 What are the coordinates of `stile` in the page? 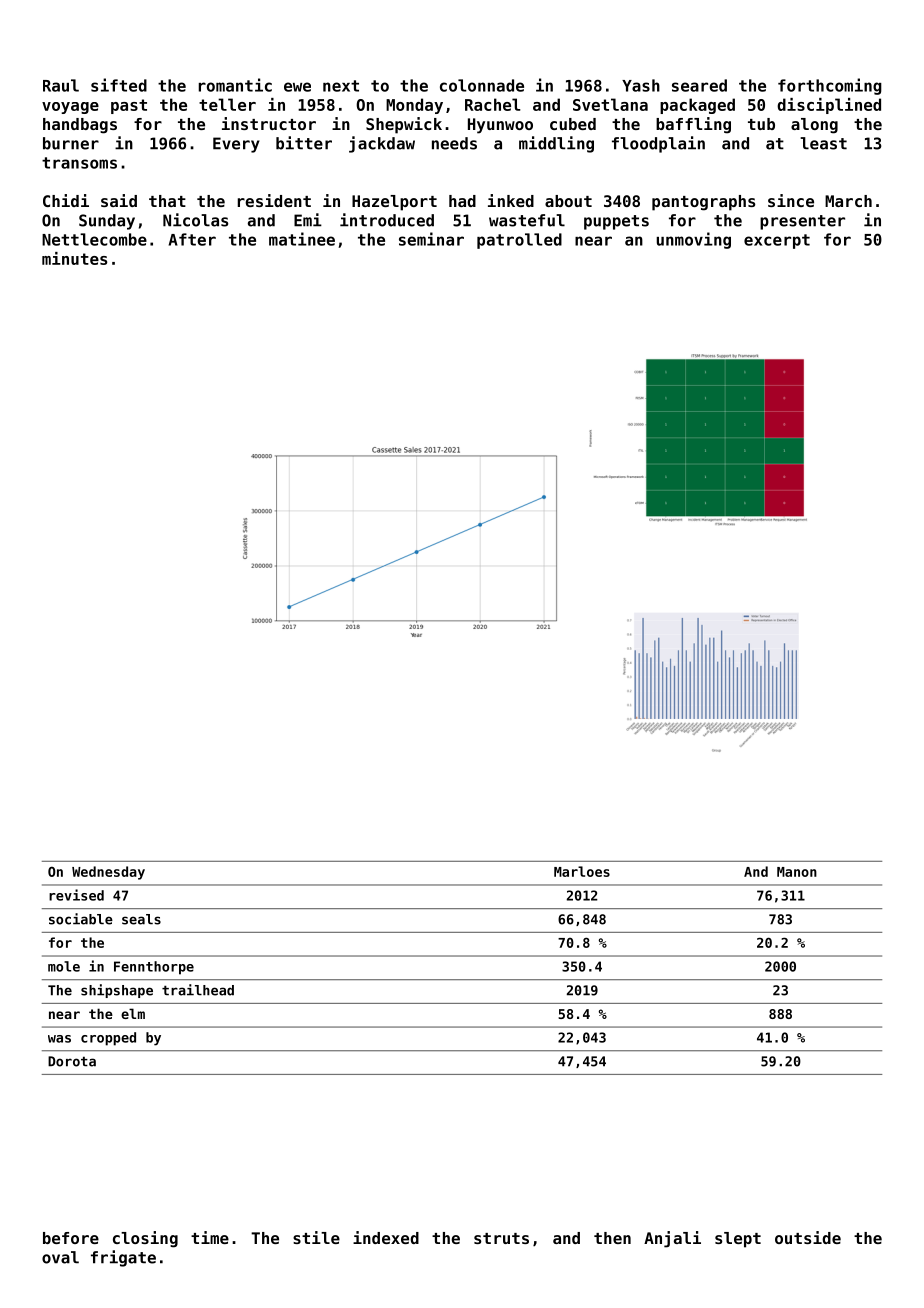 It's located at (316, 1237).
